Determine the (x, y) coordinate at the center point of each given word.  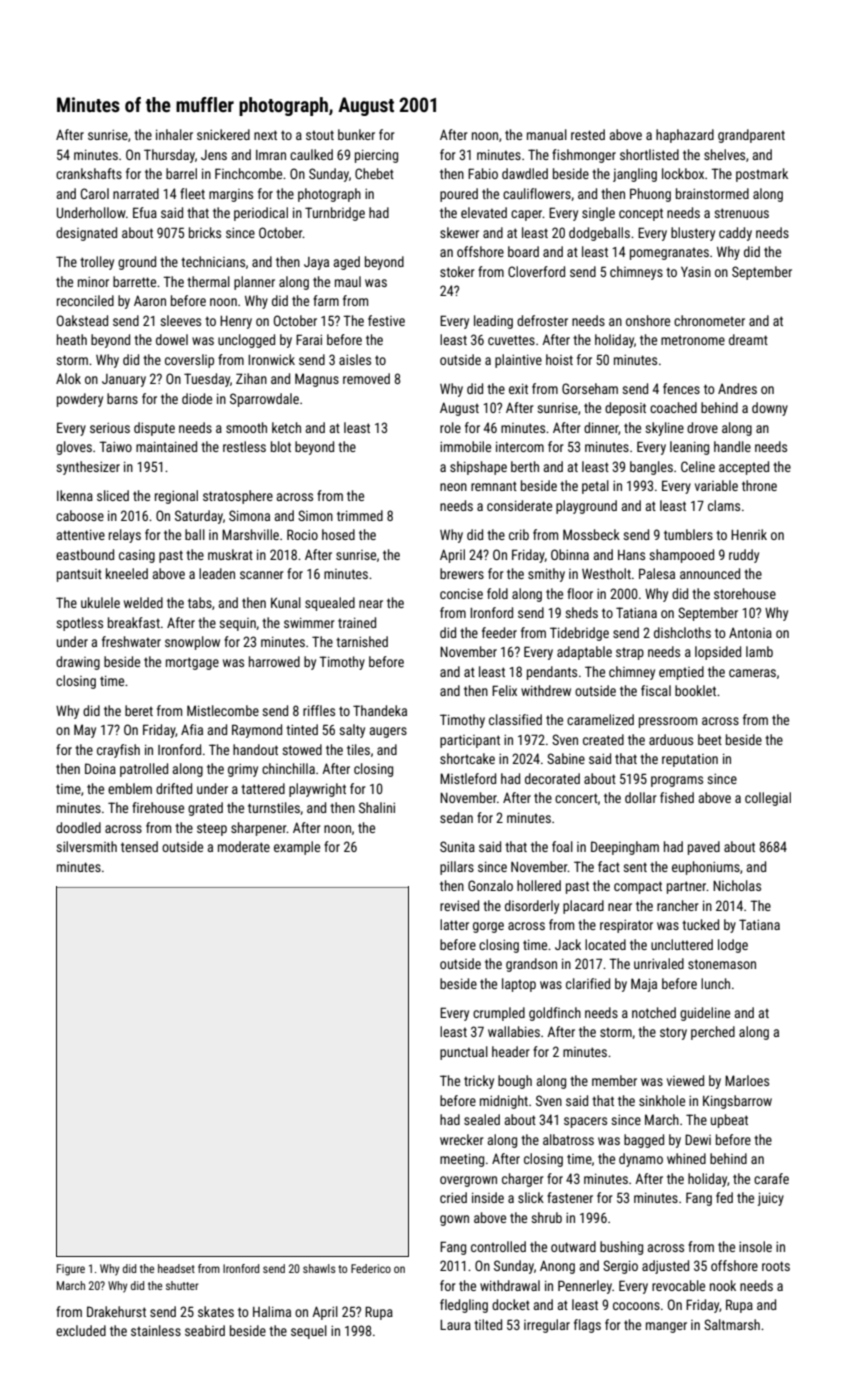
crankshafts (89, 173)
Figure (71, 1270)
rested (588, 134)
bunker (356, 134)
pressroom (668, 722)
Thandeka (380, 710)
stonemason (722, 964)
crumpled (499, 1014)
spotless (79, 624)
